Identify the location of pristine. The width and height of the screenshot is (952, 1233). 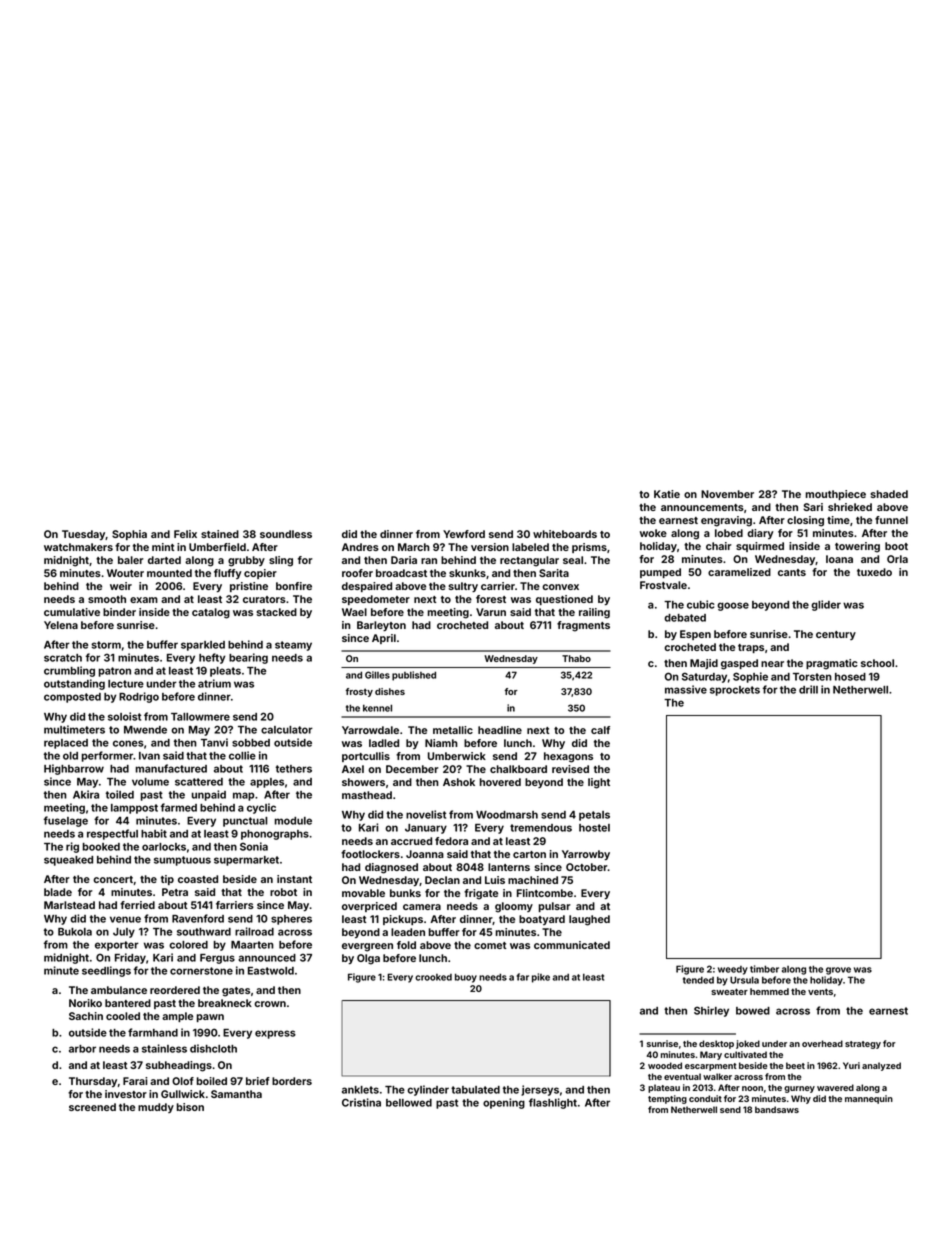
(249, 587).
